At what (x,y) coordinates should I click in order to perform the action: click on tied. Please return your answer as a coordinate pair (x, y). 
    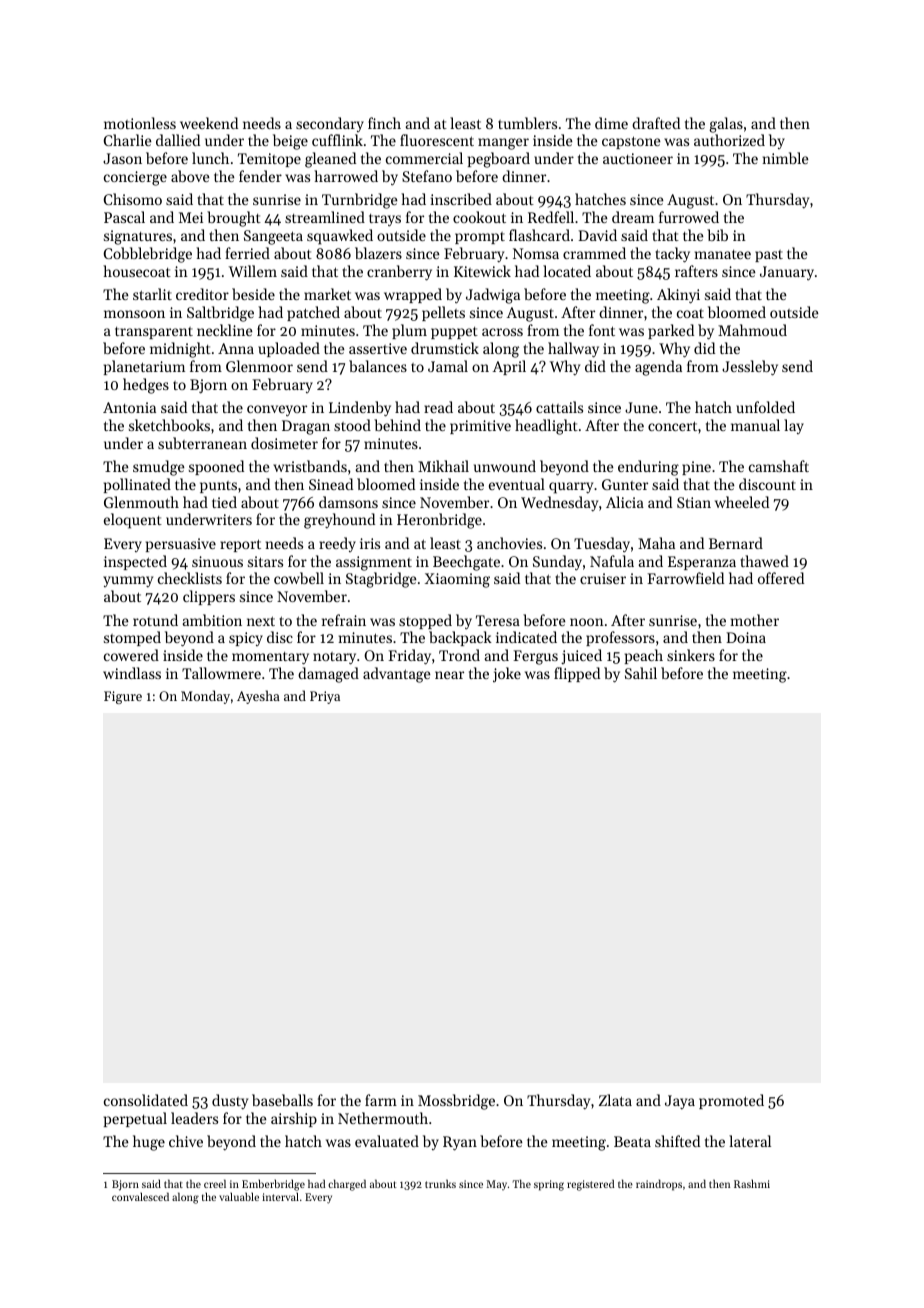
    Looking at the image, I should click on (224, 502).
